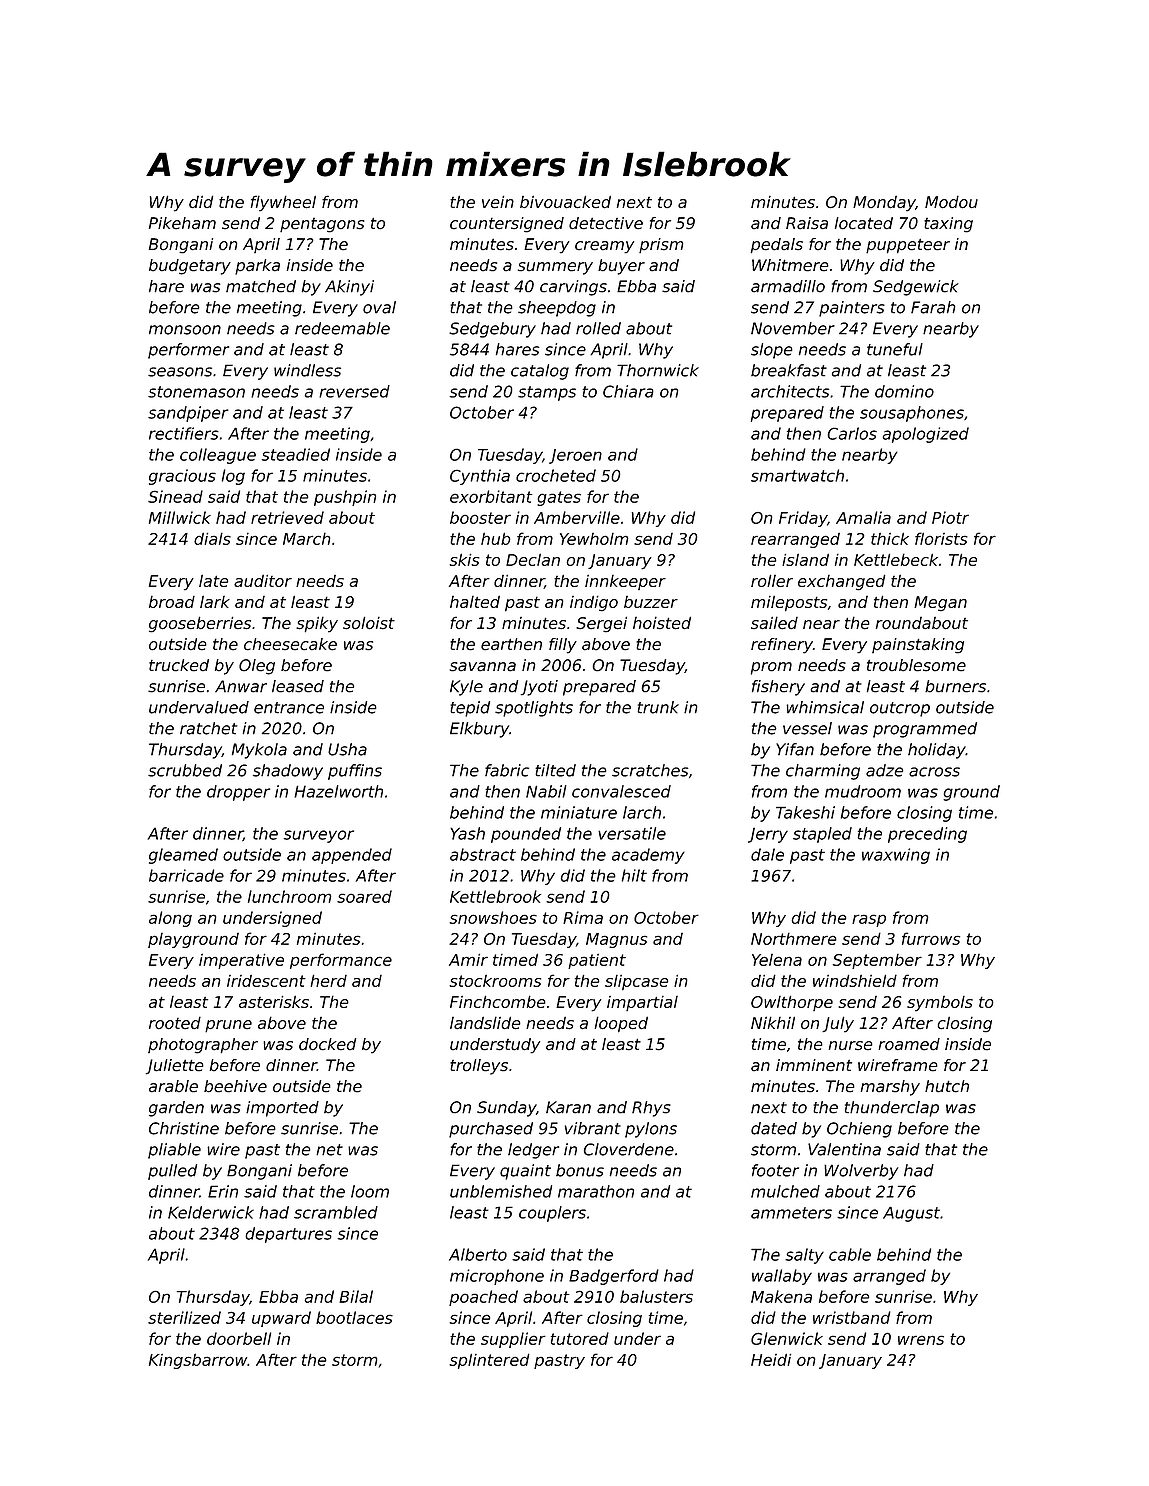  I want to click on Modou, so click(951, 202).
